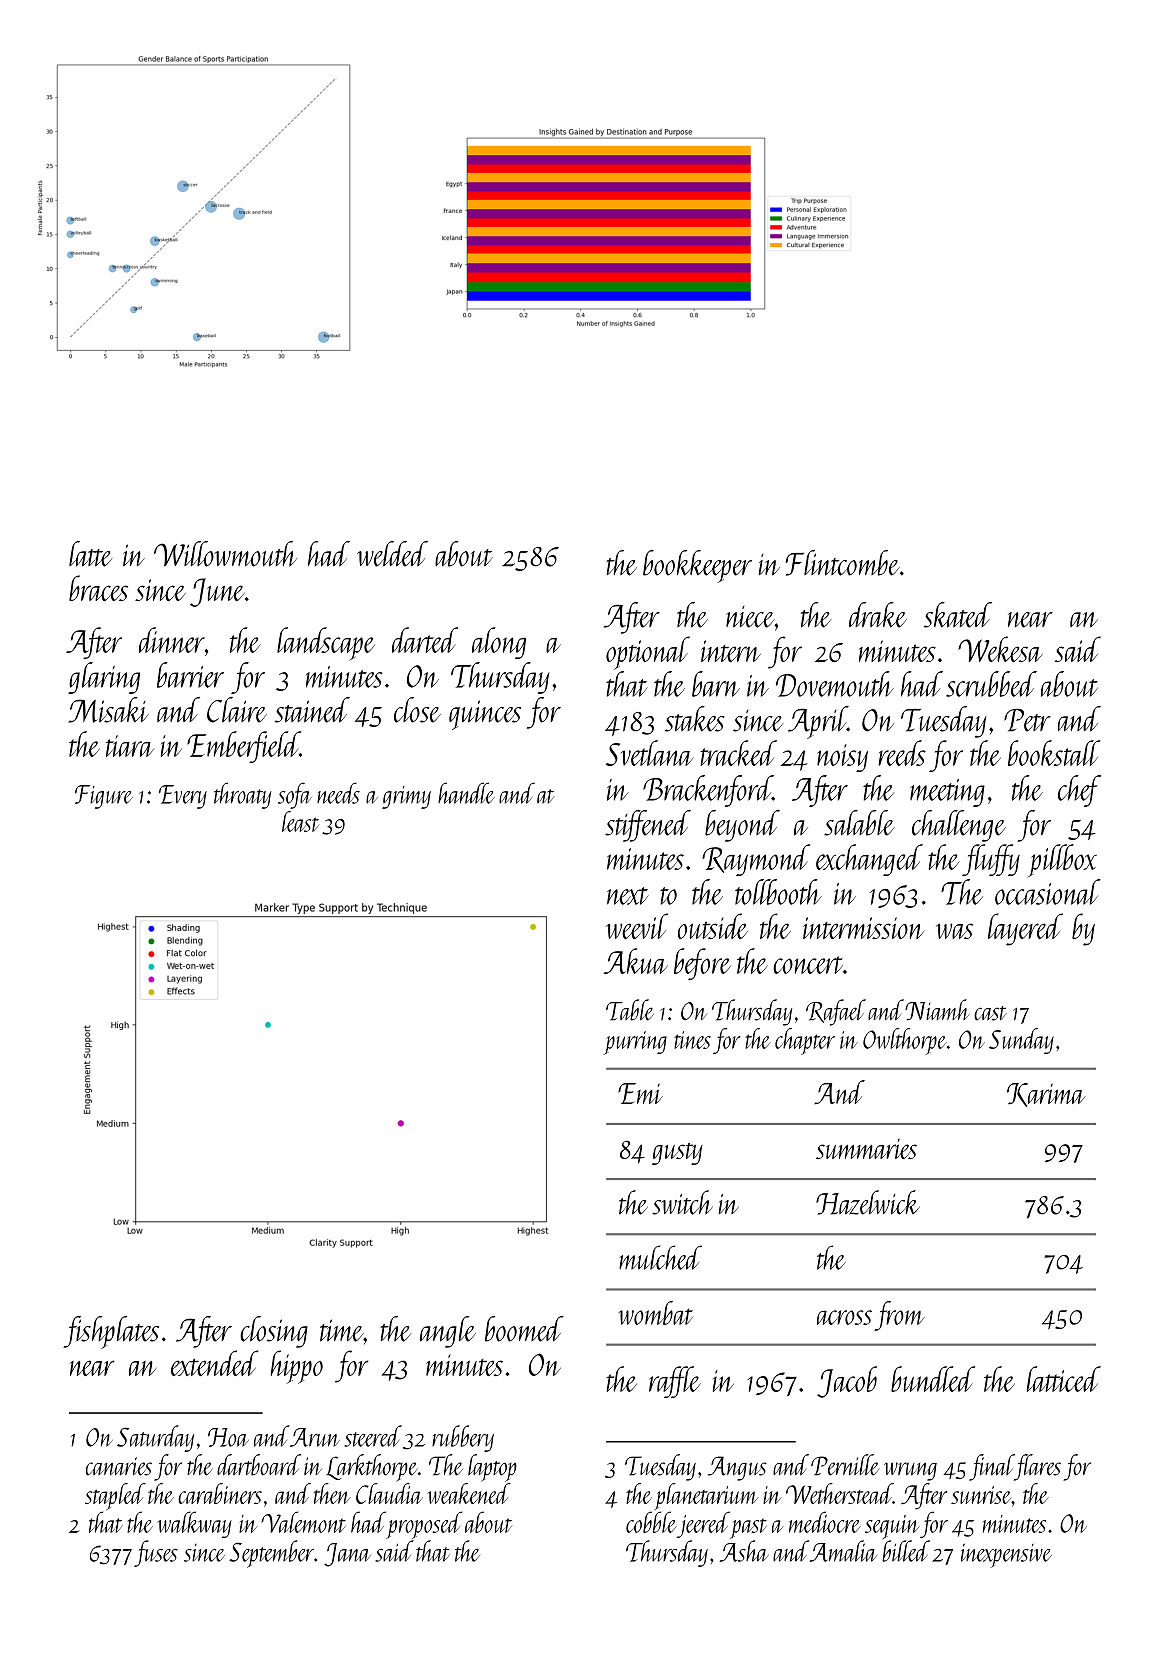 The width and height of the screenshot is (1165, 1654). Describe the element at coordinates (847, 1382) in the screenshot. I see `Jacob` at that location.
